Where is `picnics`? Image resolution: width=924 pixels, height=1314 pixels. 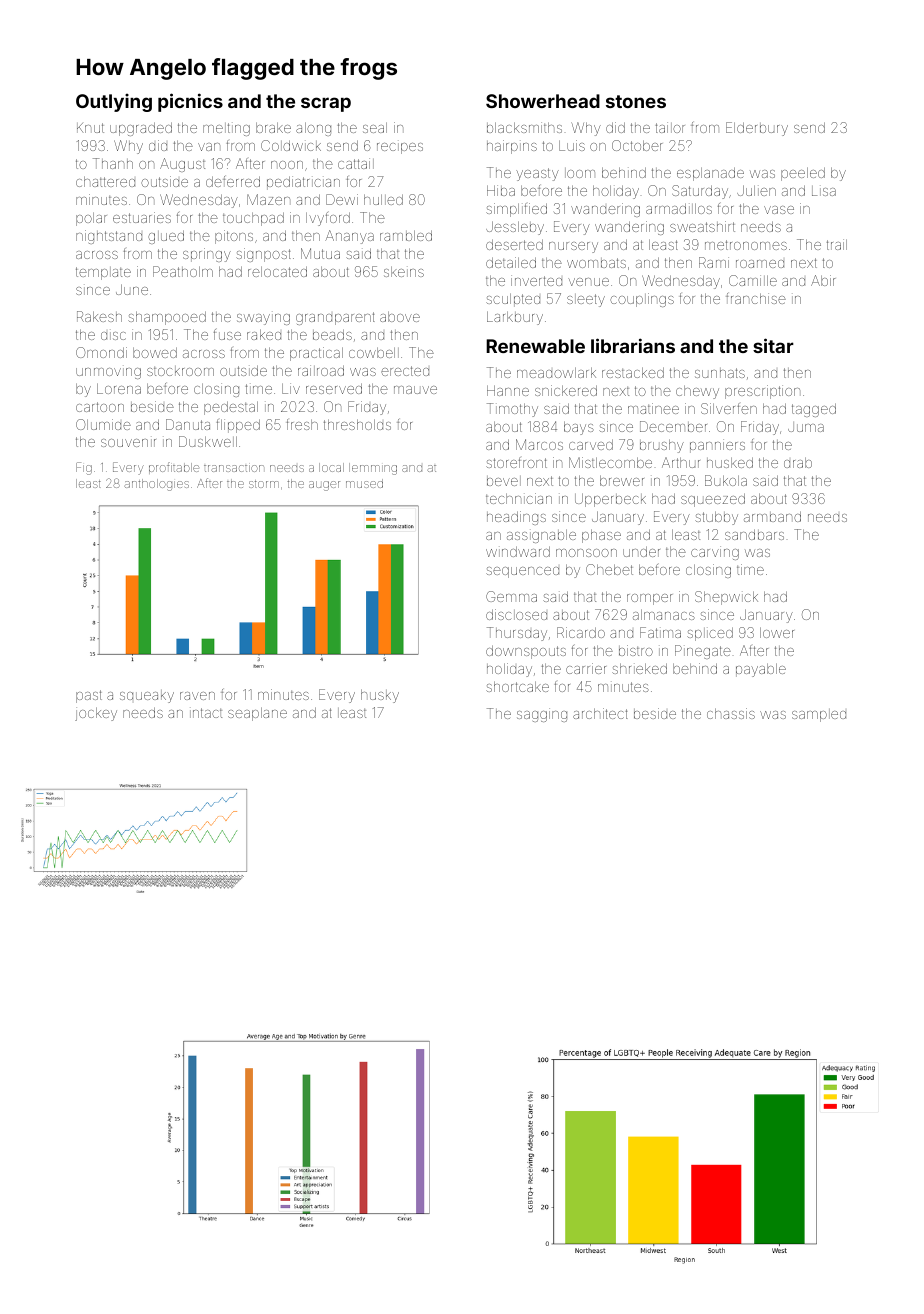 picnics is located at coordinates (190, 102).
